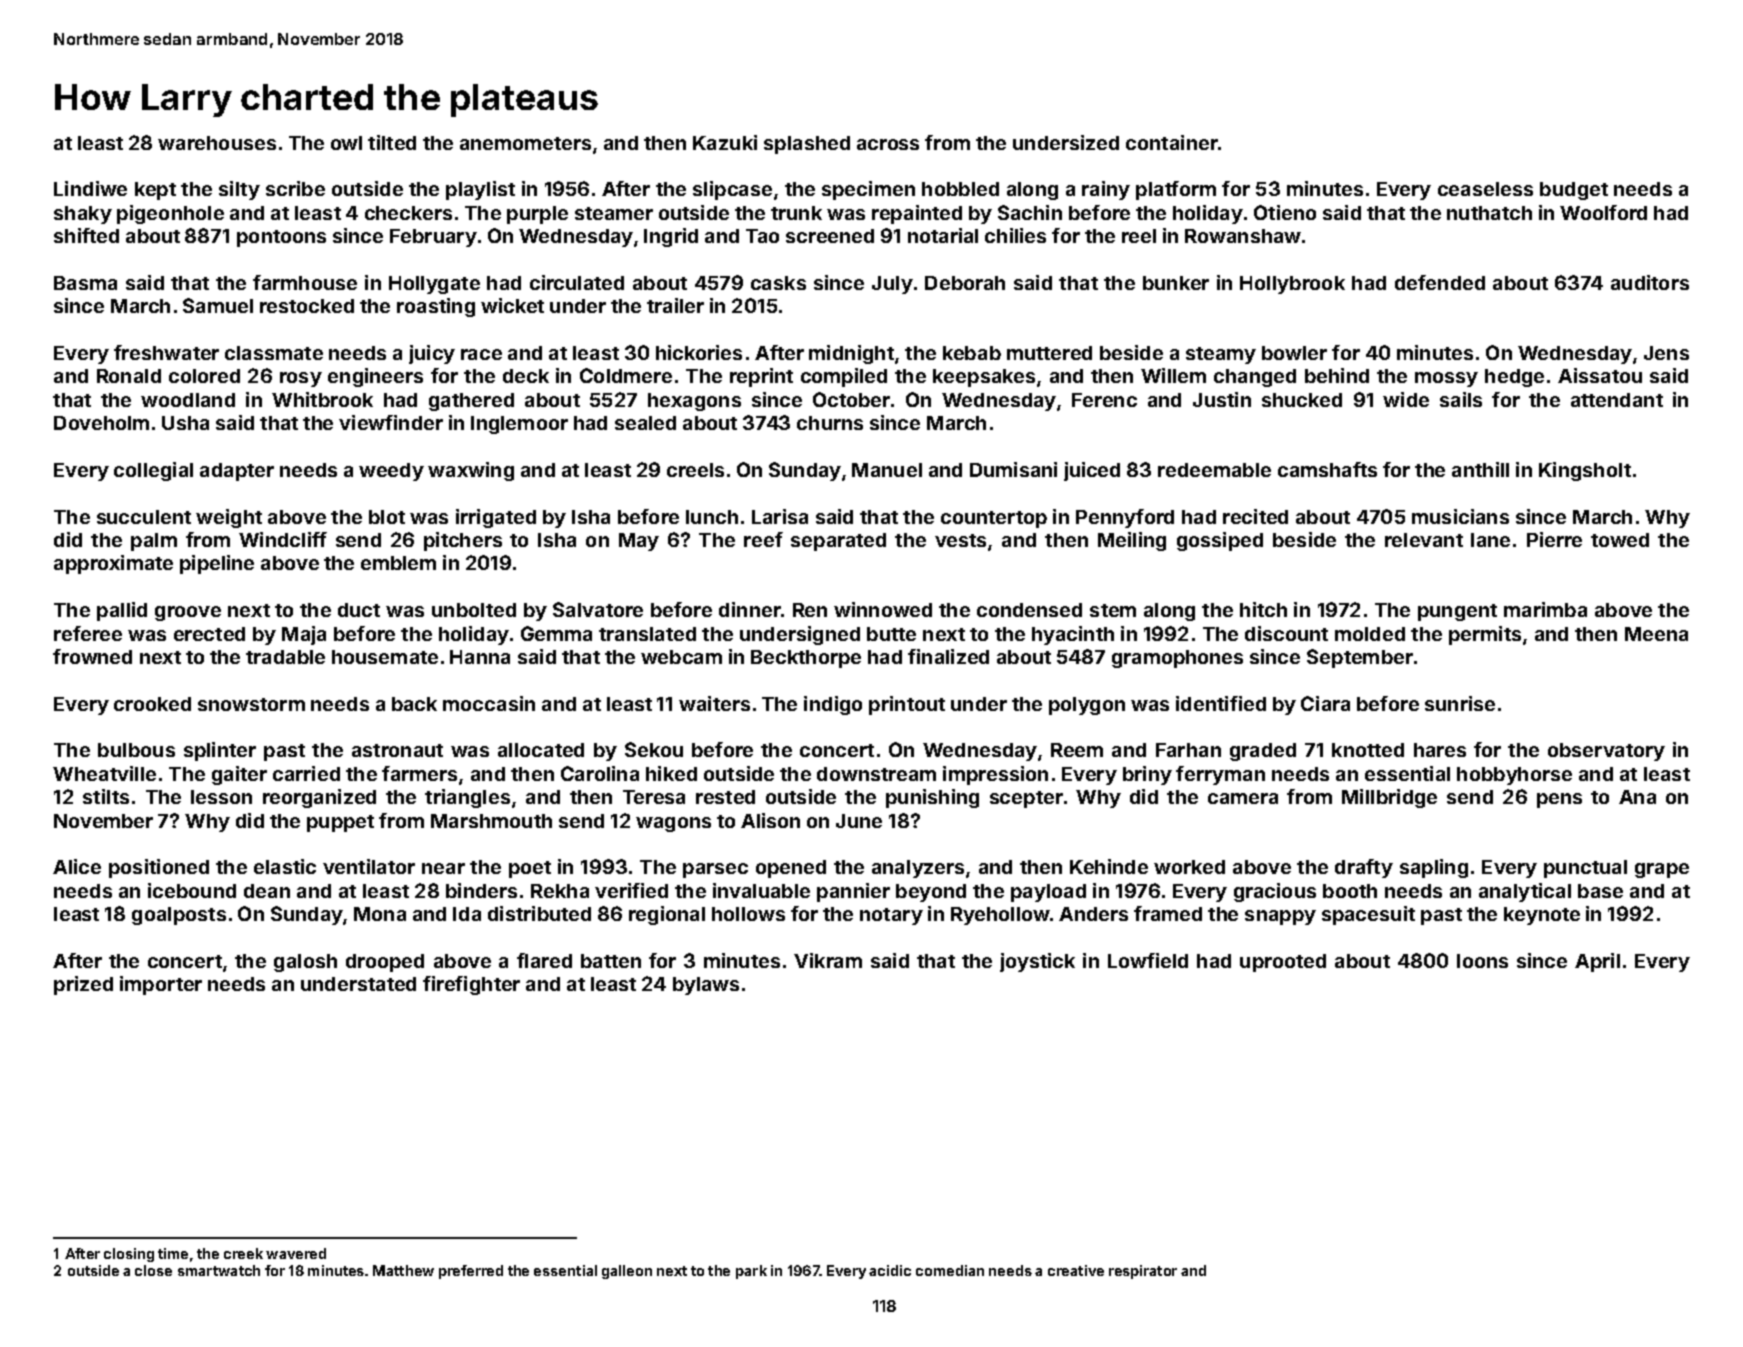 The width and height of the screenshot is (1743, 1347). What do you see at coordinates (1049, 353) in the screenshot?
I see `muttered` at bounding box center [1049, 353].
